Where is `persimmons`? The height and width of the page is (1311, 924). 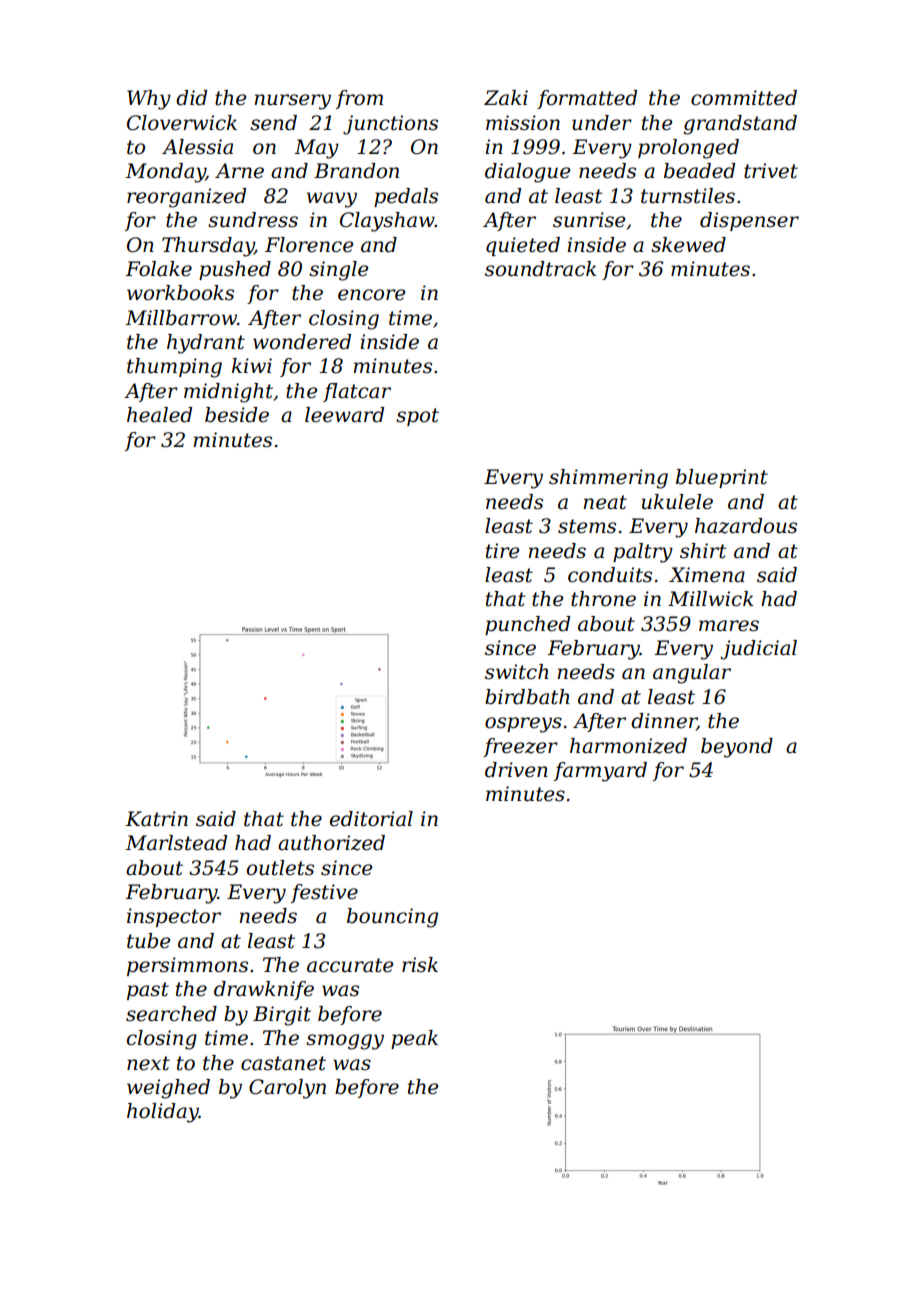 persimmons is located at coordinates (187, 966).
